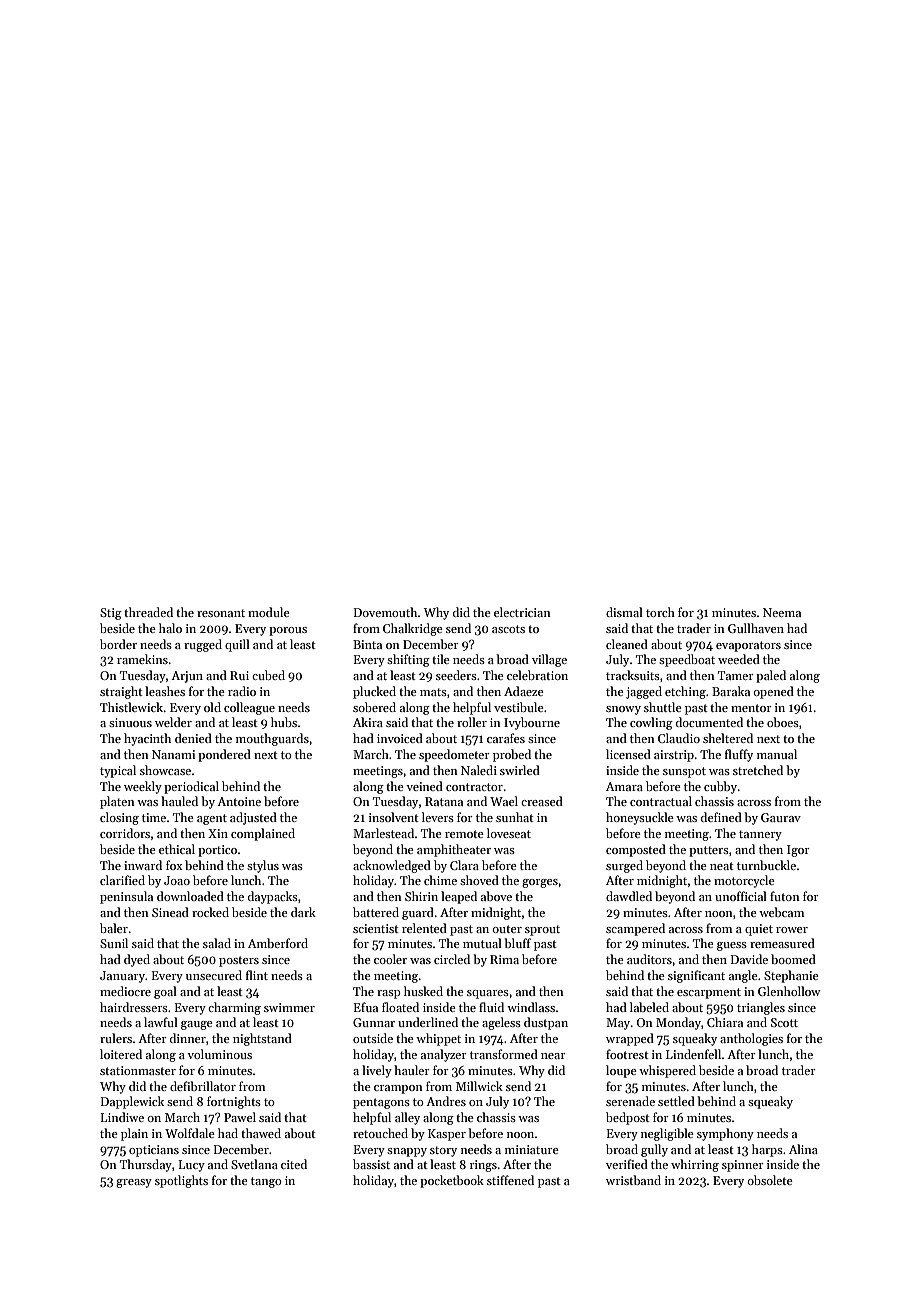 This page has height=1308, width=924. Describe the element at coordinates (640, 818) in the page. I see `honeysuckle` at that location.
